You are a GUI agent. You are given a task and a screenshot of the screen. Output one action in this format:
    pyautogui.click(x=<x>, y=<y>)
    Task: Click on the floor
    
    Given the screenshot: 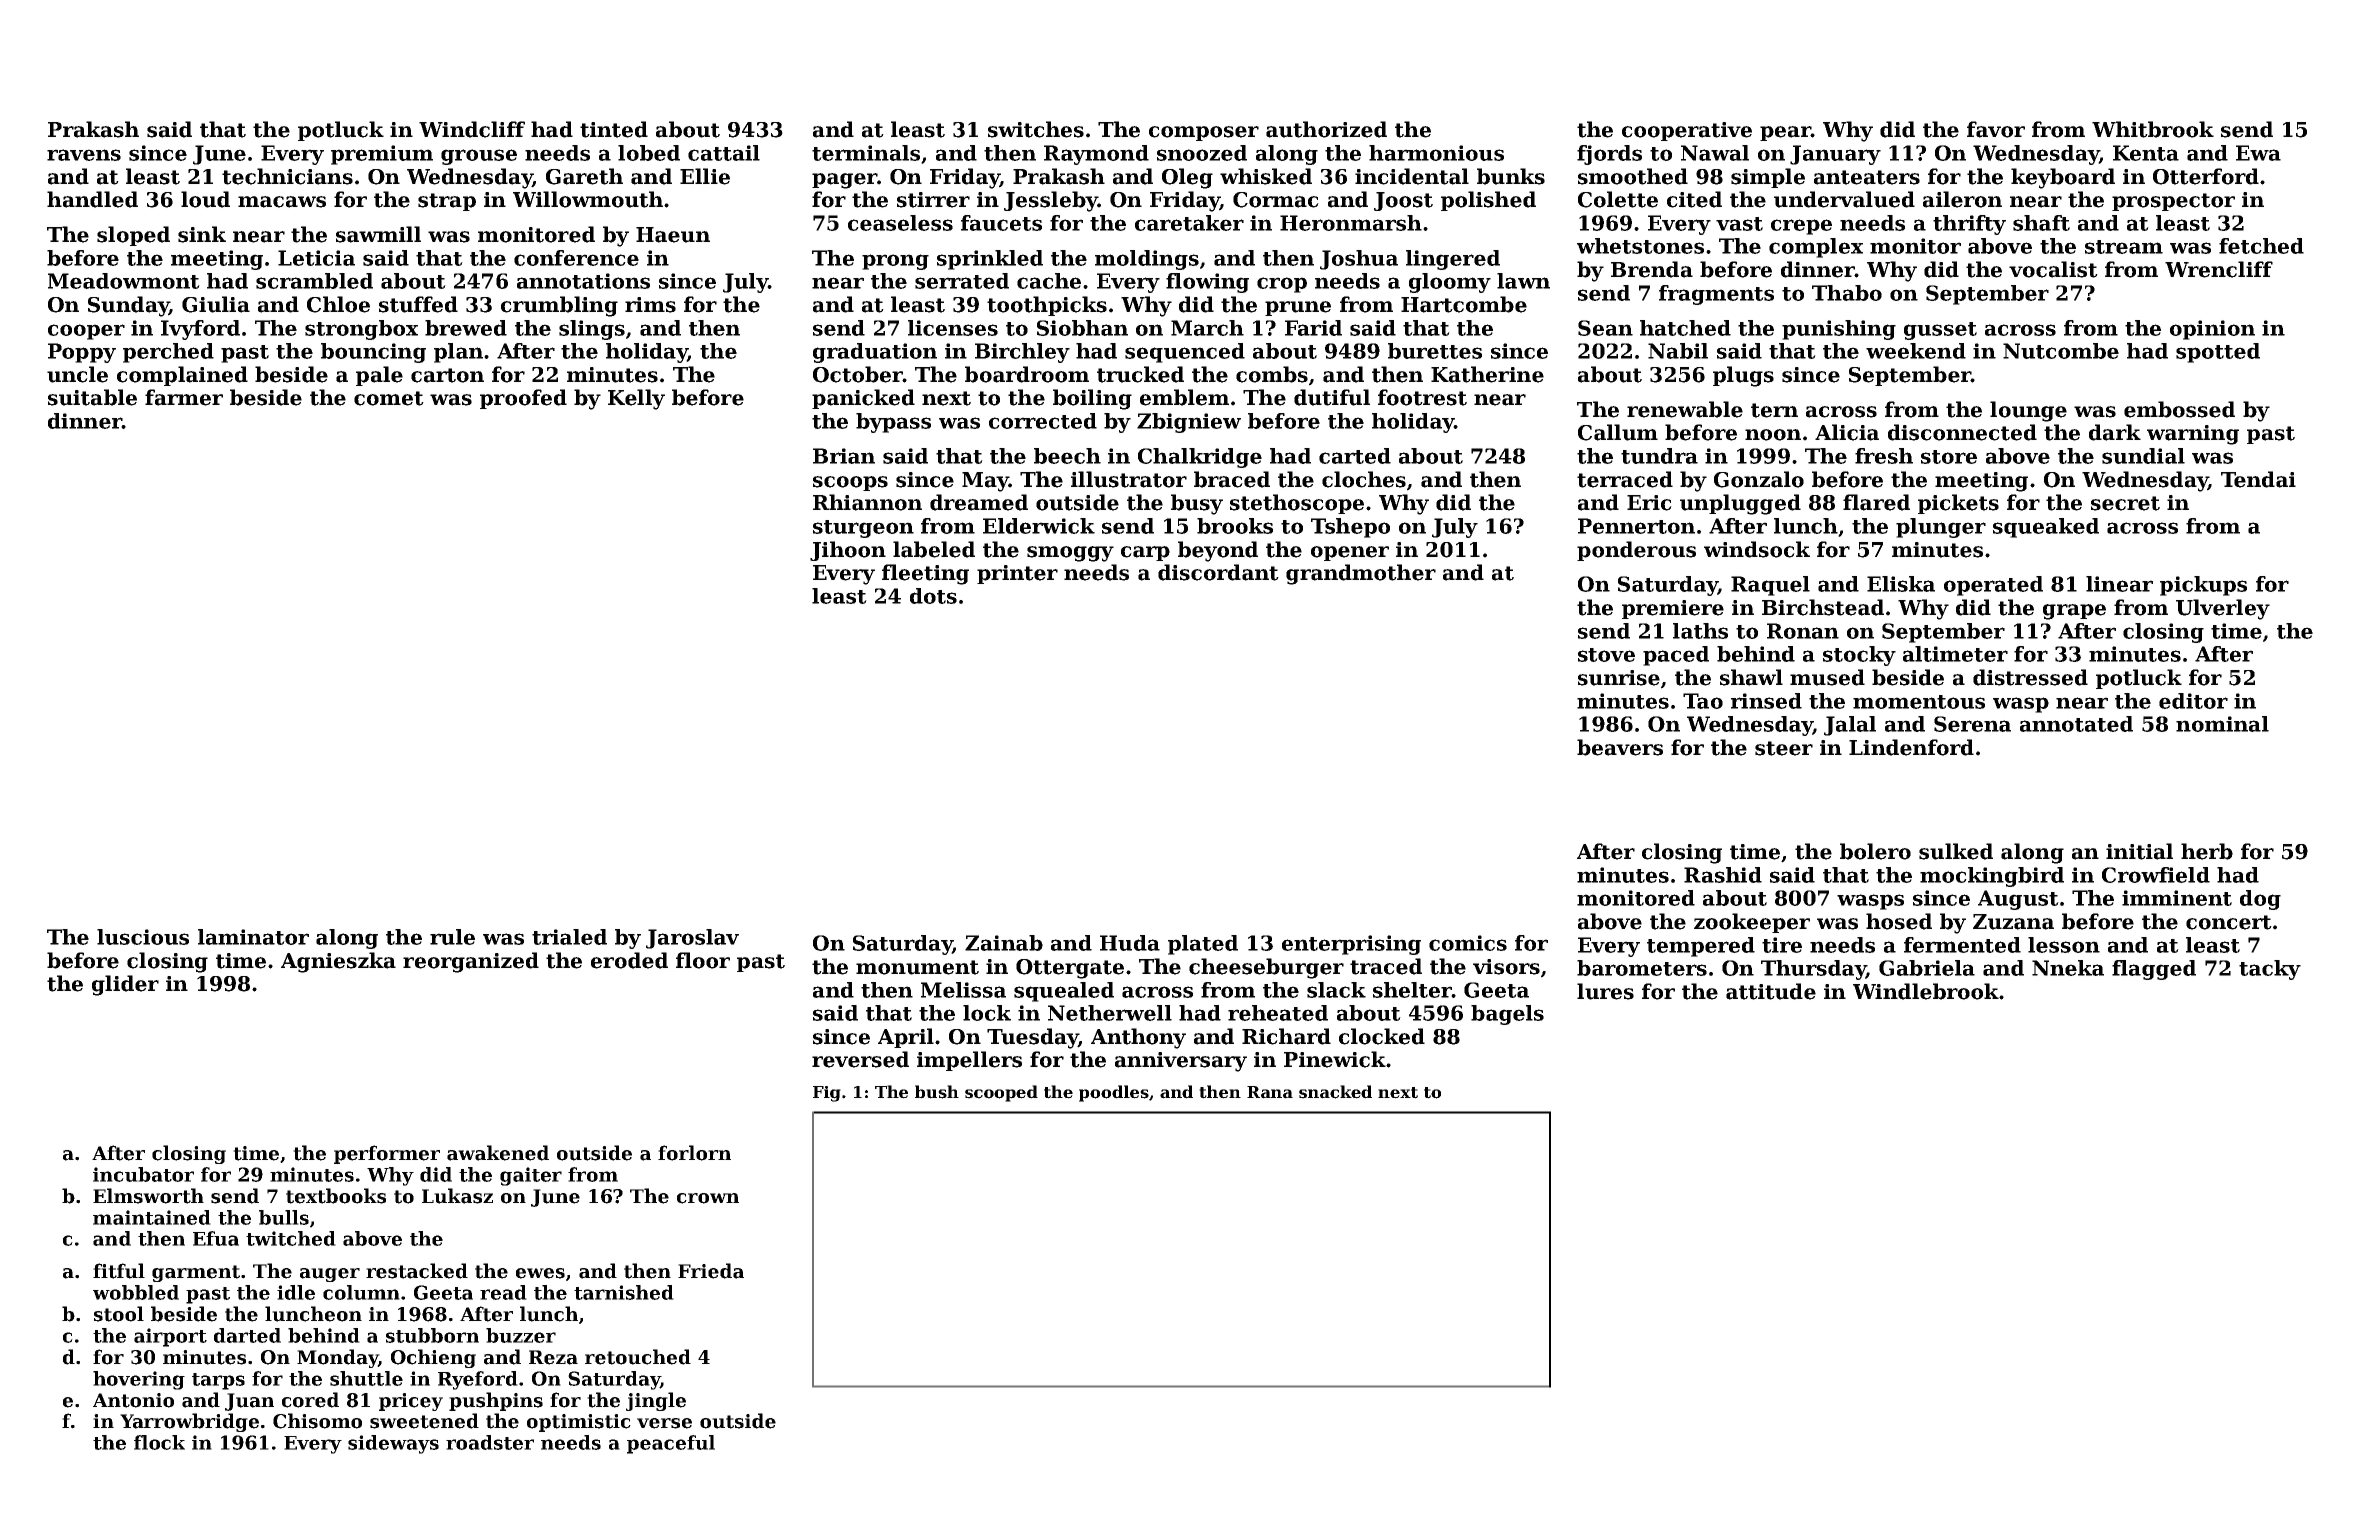 What is the action you would take?
    pyautogui.click(x=703, y=960)
